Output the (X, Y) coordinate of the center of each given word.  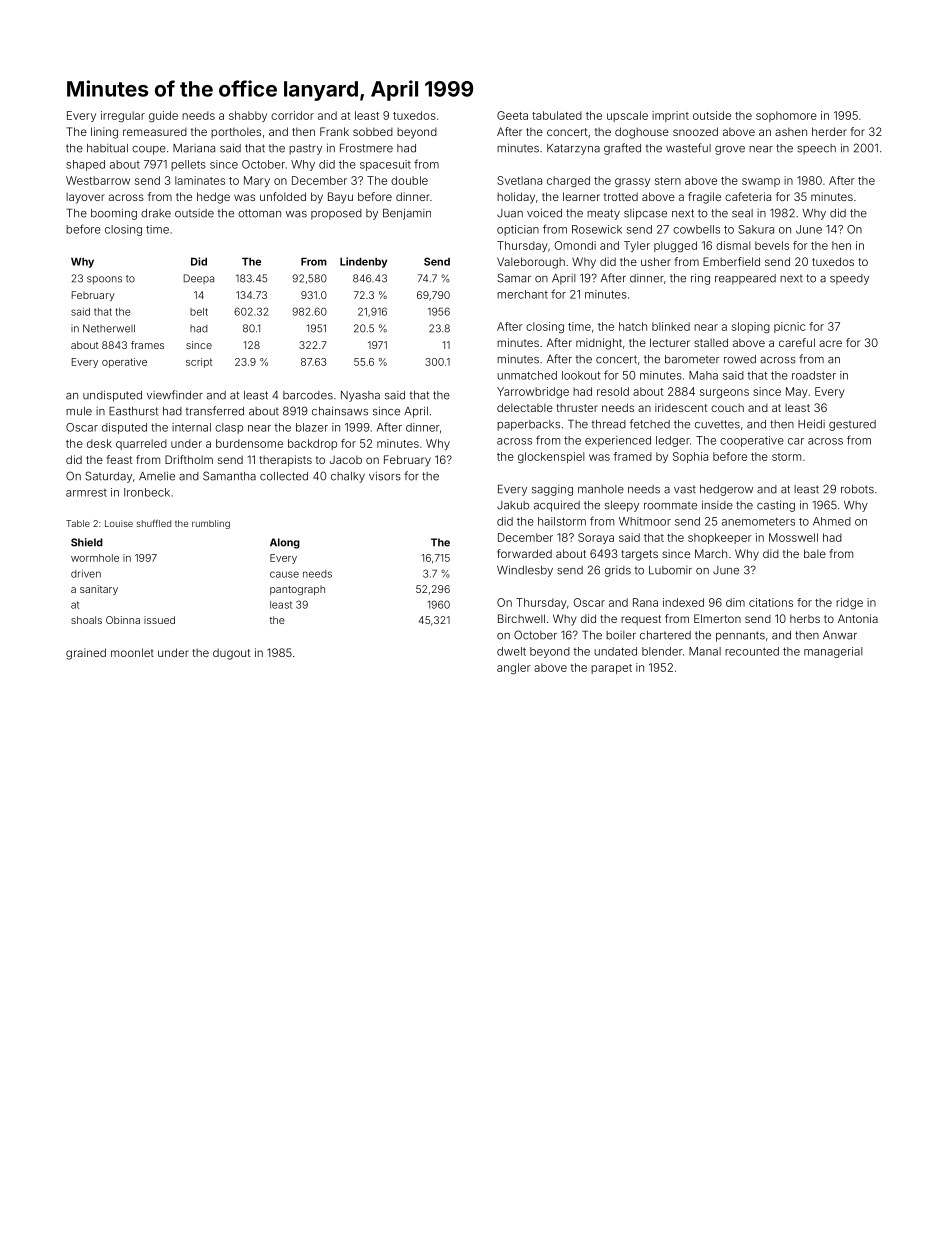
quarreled (141, 444)
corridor (292, 115)
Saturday (108, 477)
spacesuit (385, 165)
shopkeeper (720, 538)
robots (857, 489)
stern (668, 181)
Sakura (756, 229)
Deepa (199, 279)
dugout (232, 654)
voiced (544, 213)
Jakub (513, 505)
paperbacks (528, 425)
